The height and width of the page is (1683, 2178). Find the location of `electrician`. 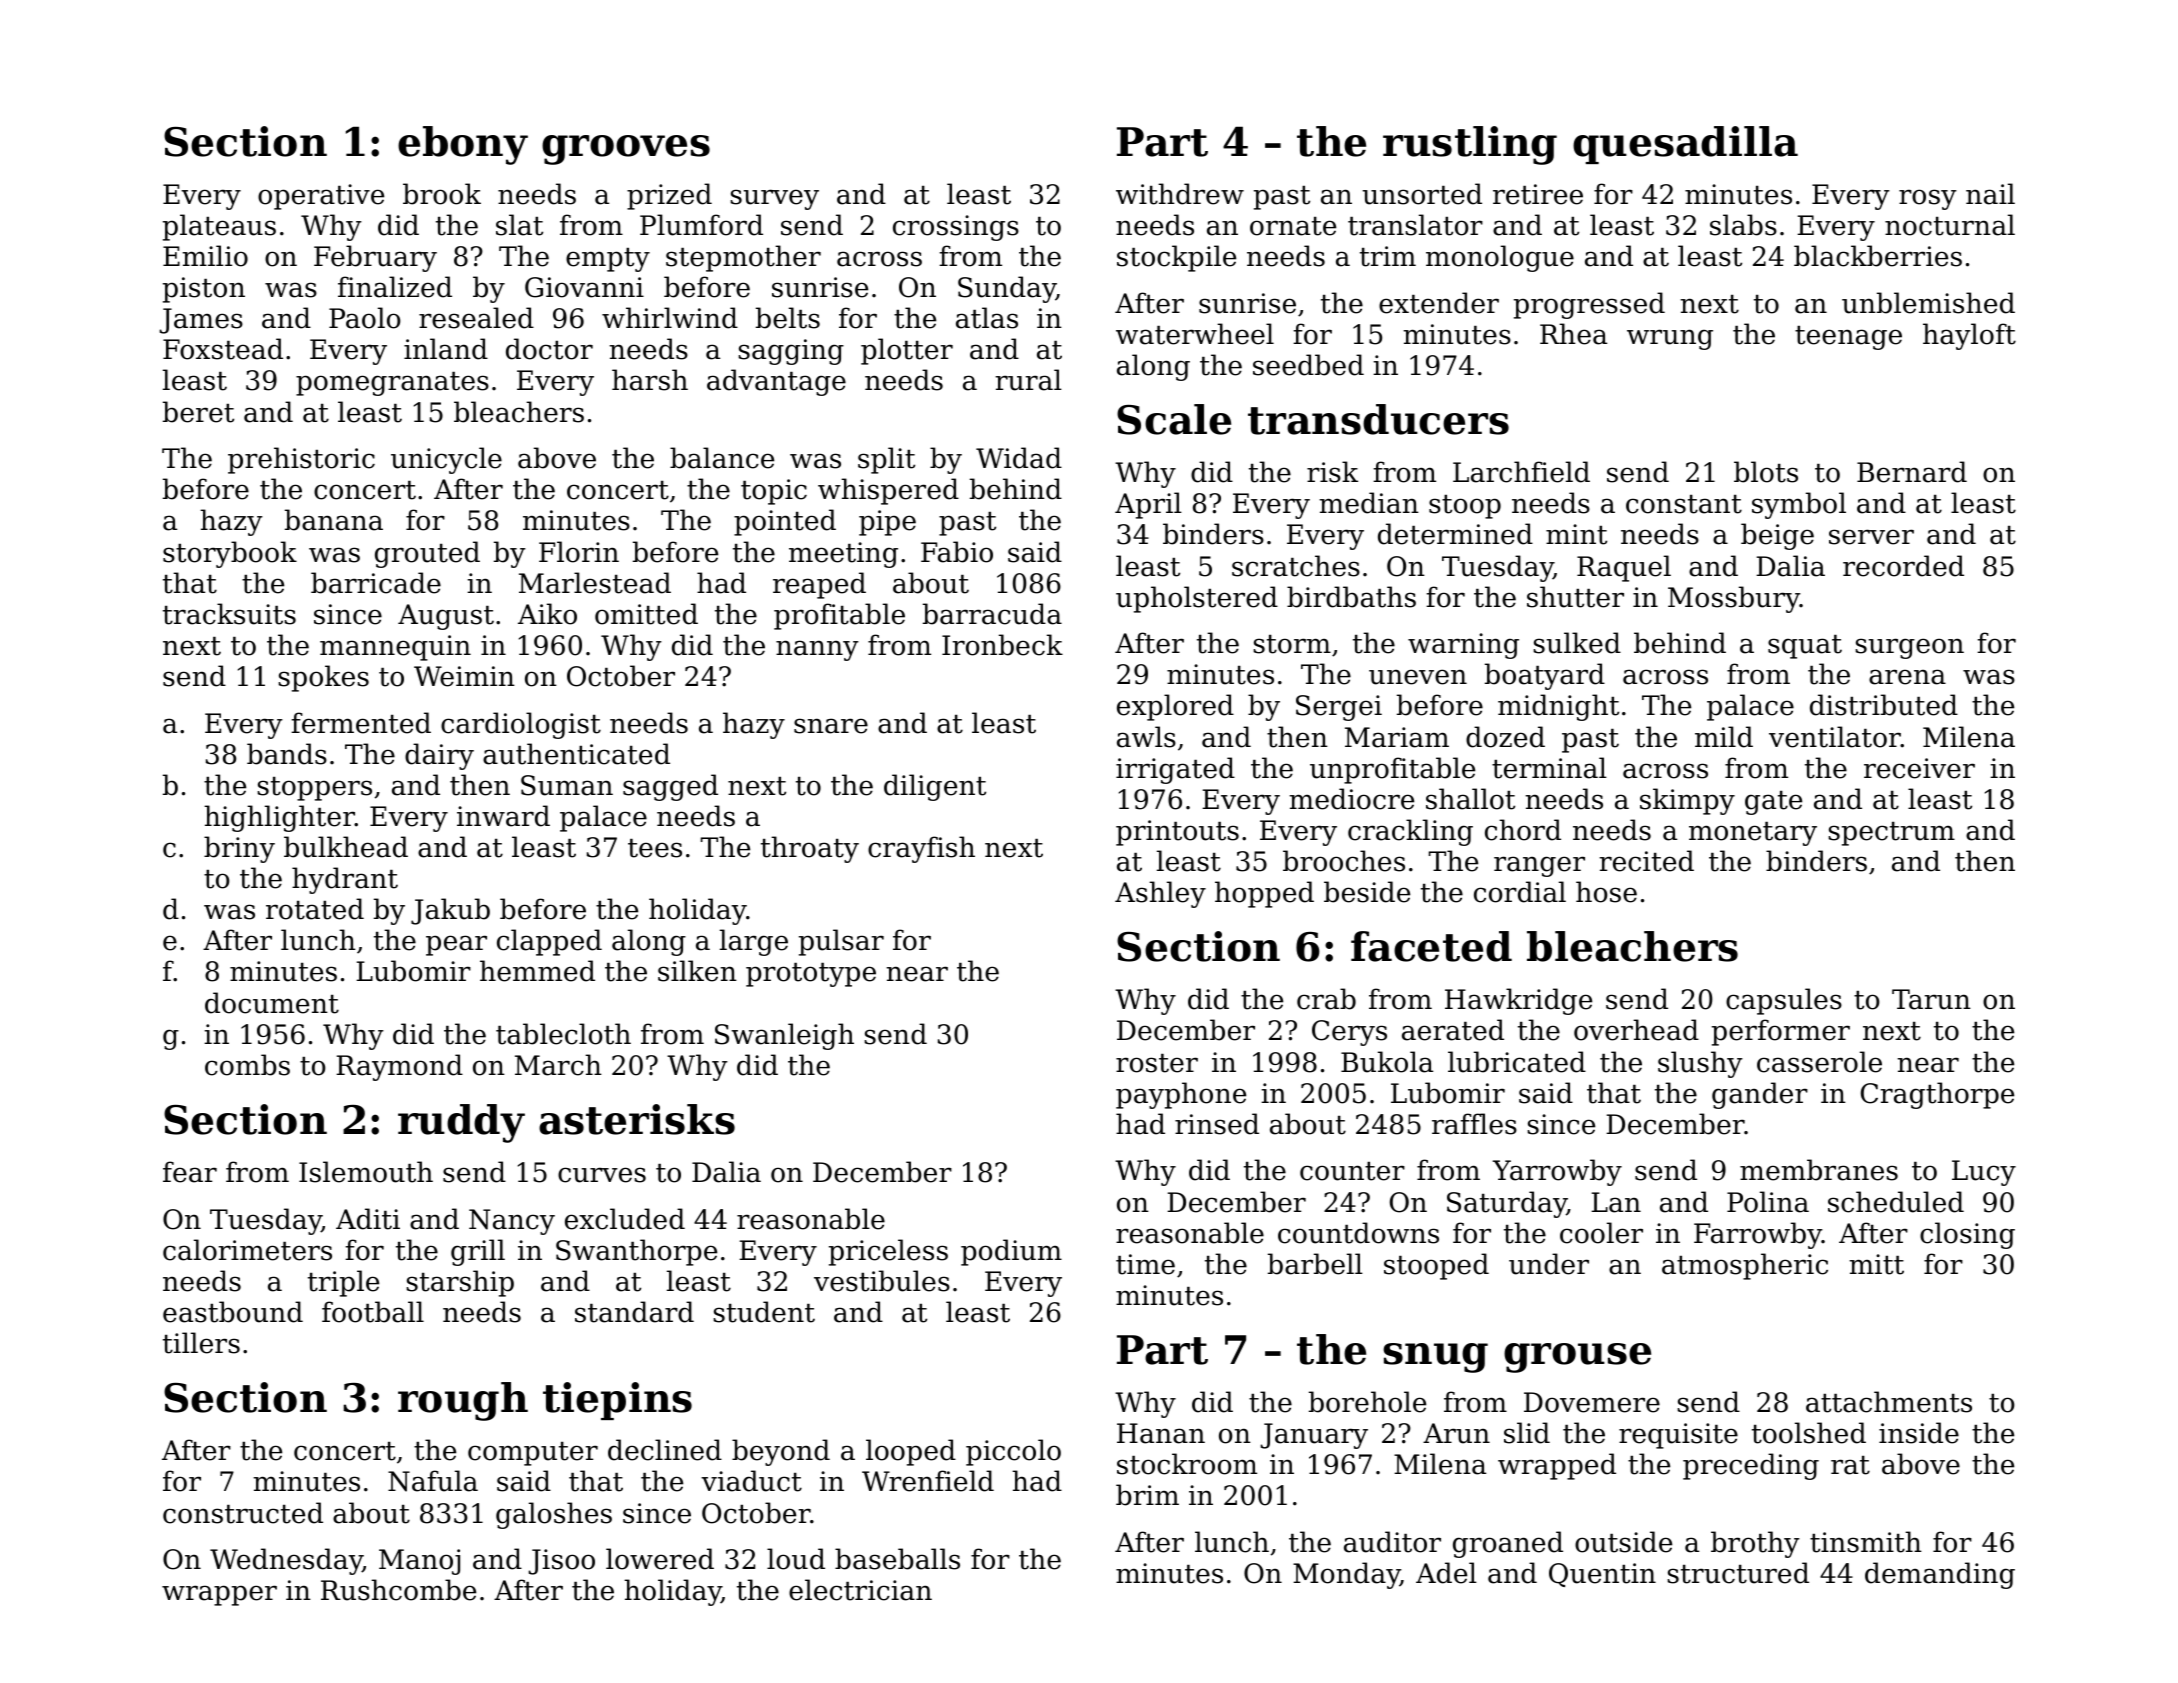

electrician is located at coordinates (860, 1590).
